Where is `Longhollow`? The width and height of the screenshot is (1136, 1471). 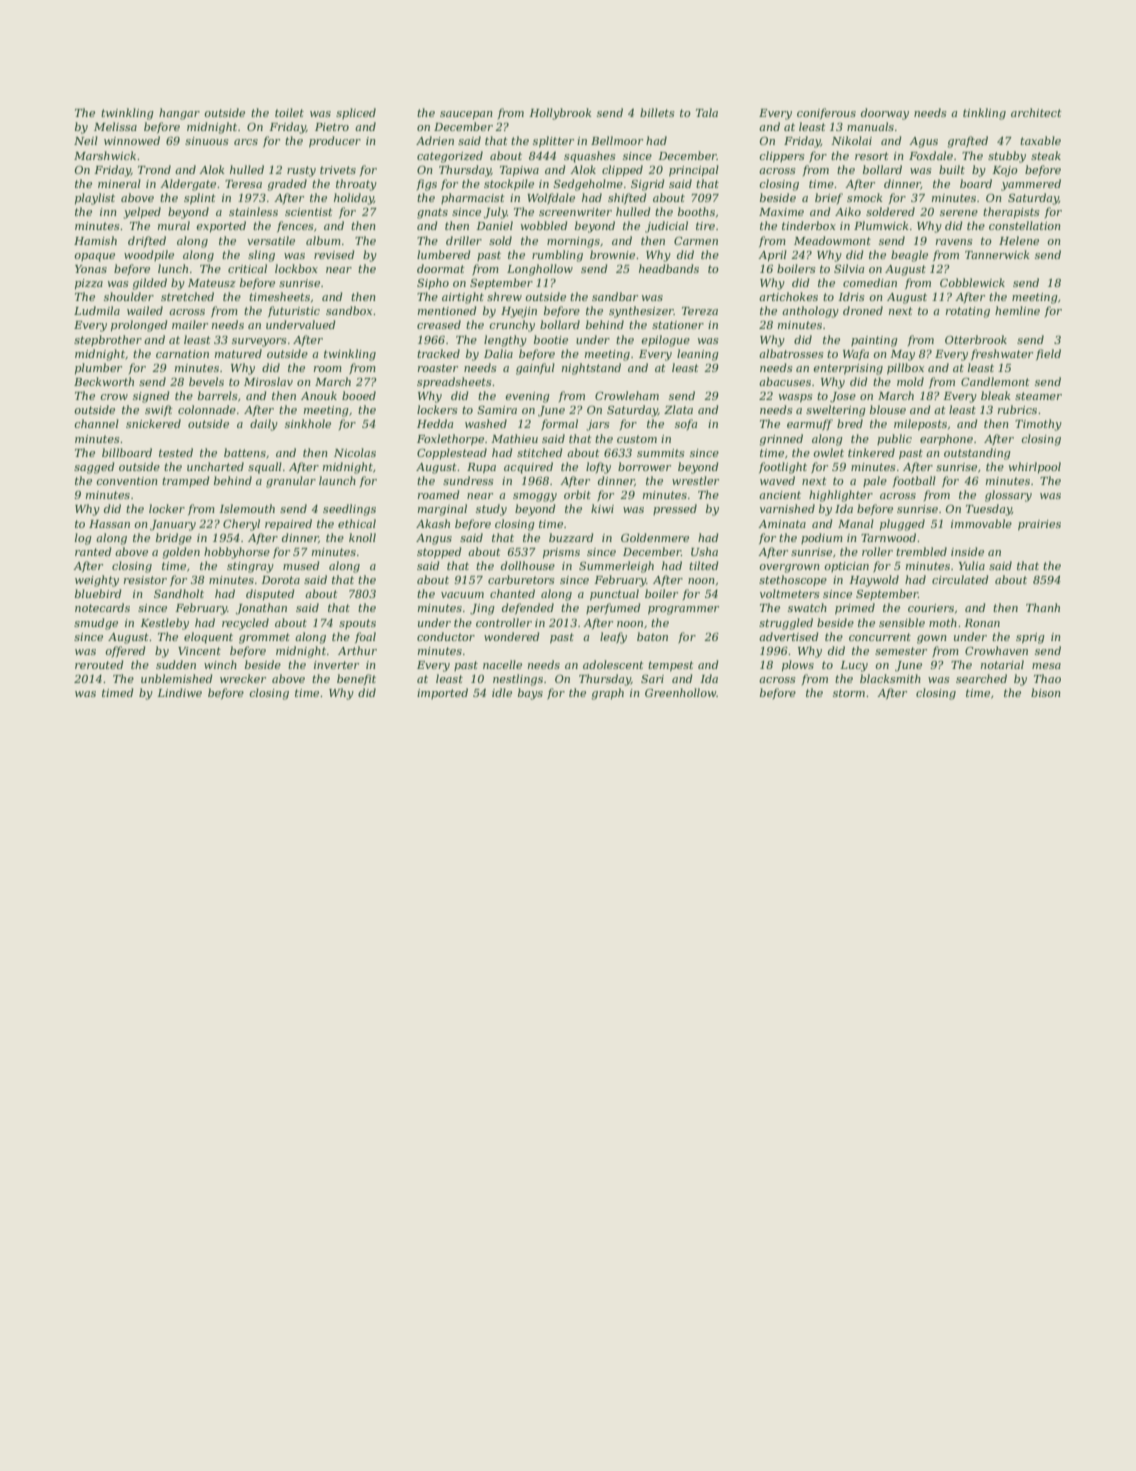
Longhollow is located at coordinates (540, 270).
